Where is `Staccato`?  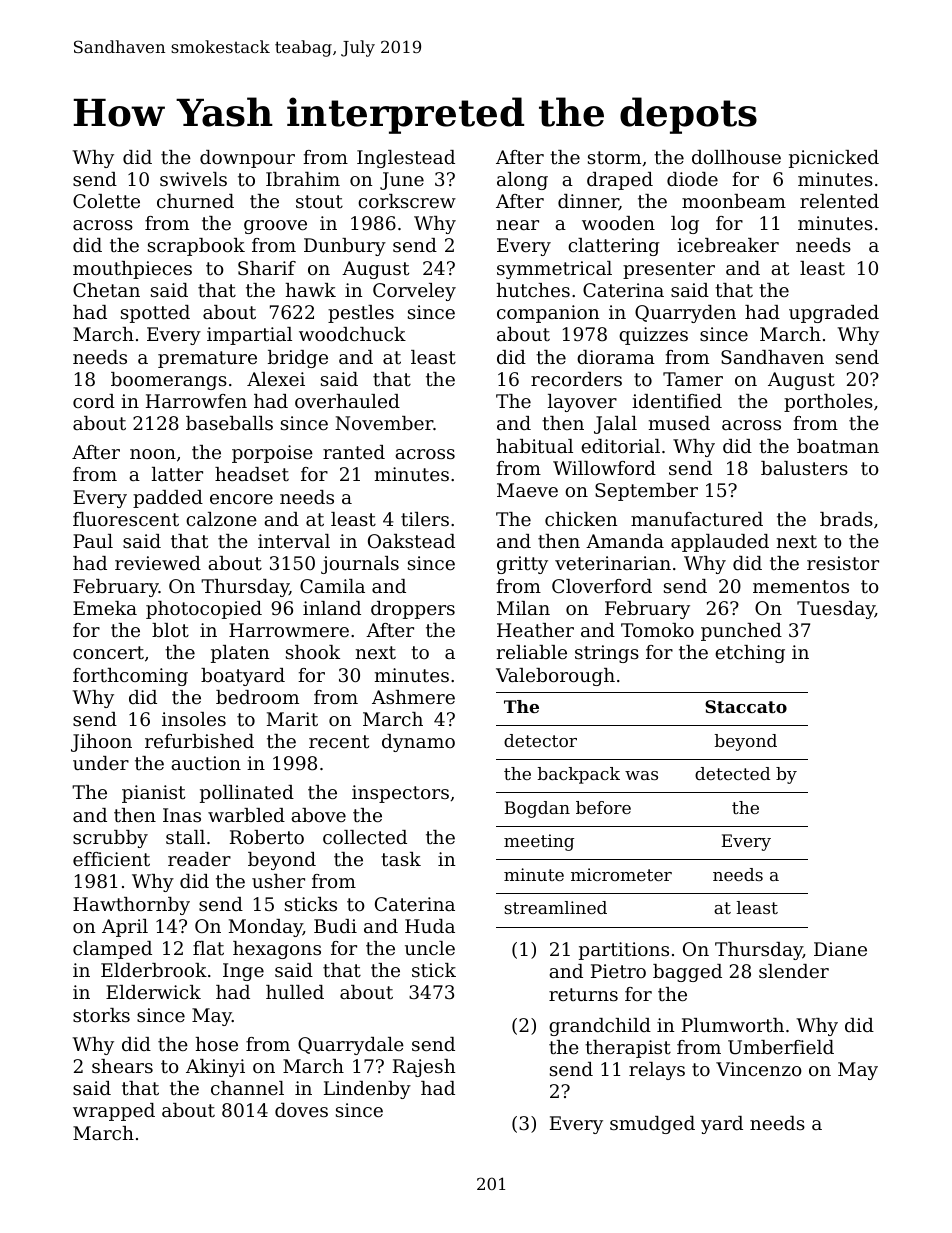 Staccato is located at coordinates (746, 706).
